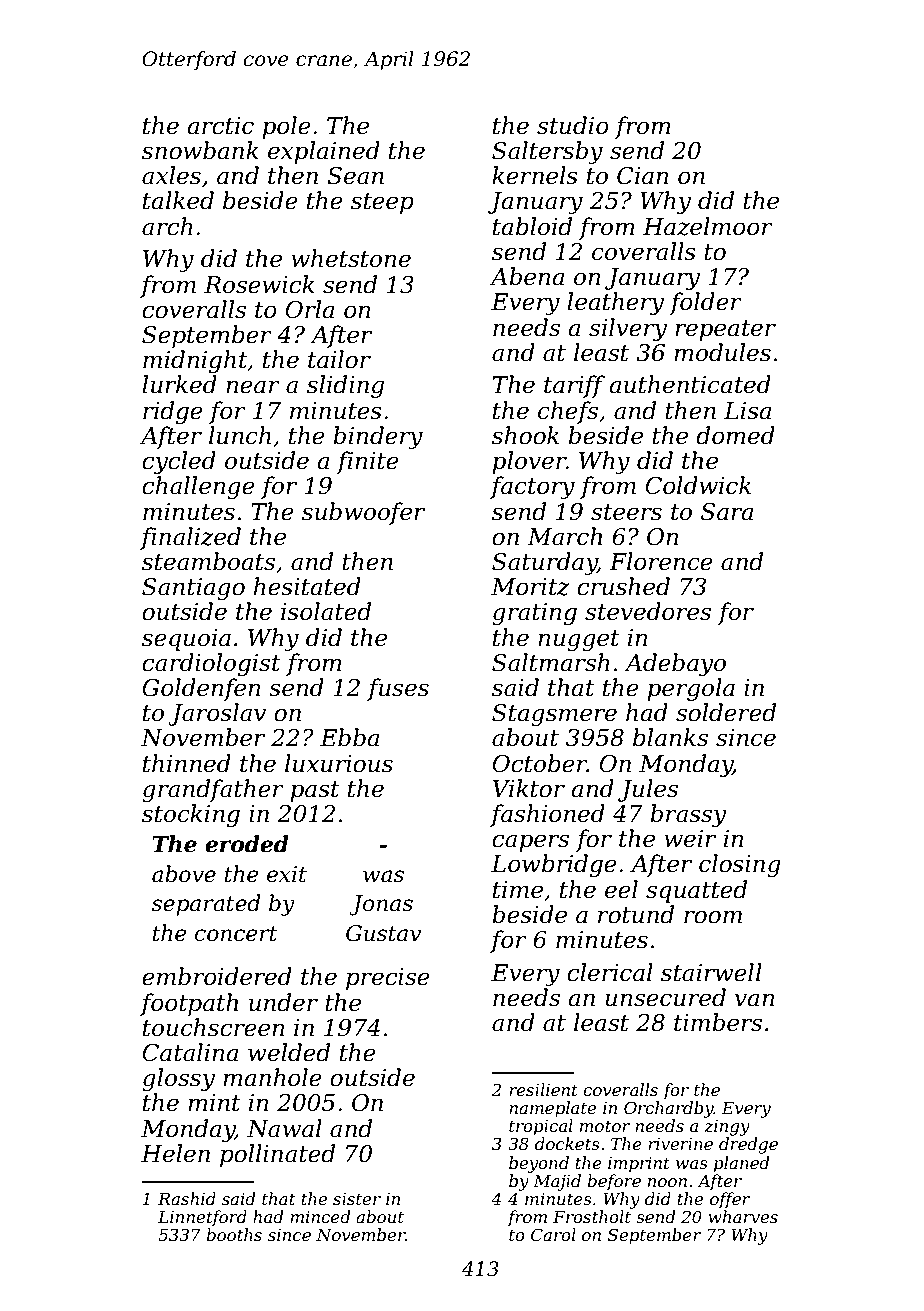  I want to click on past, so click(315, 791).
